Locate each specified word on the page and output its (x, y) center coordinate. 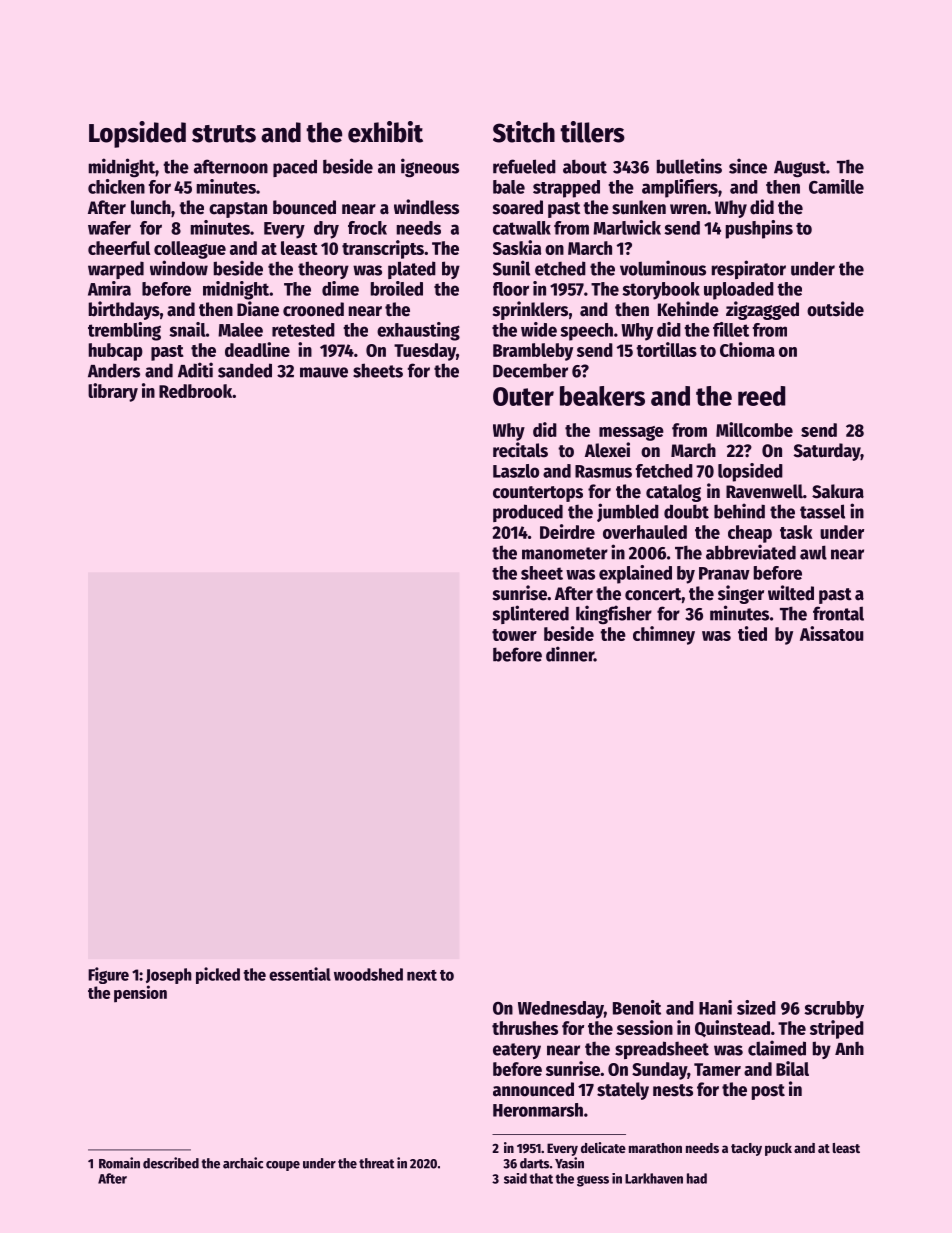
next (422, 975)
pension (140, 994)
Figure (108, 975)
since (748, 166)
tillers (592, 132)
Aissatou (831, 633)
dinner (570, 654)
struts (224, 134)
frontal (838, 613)
